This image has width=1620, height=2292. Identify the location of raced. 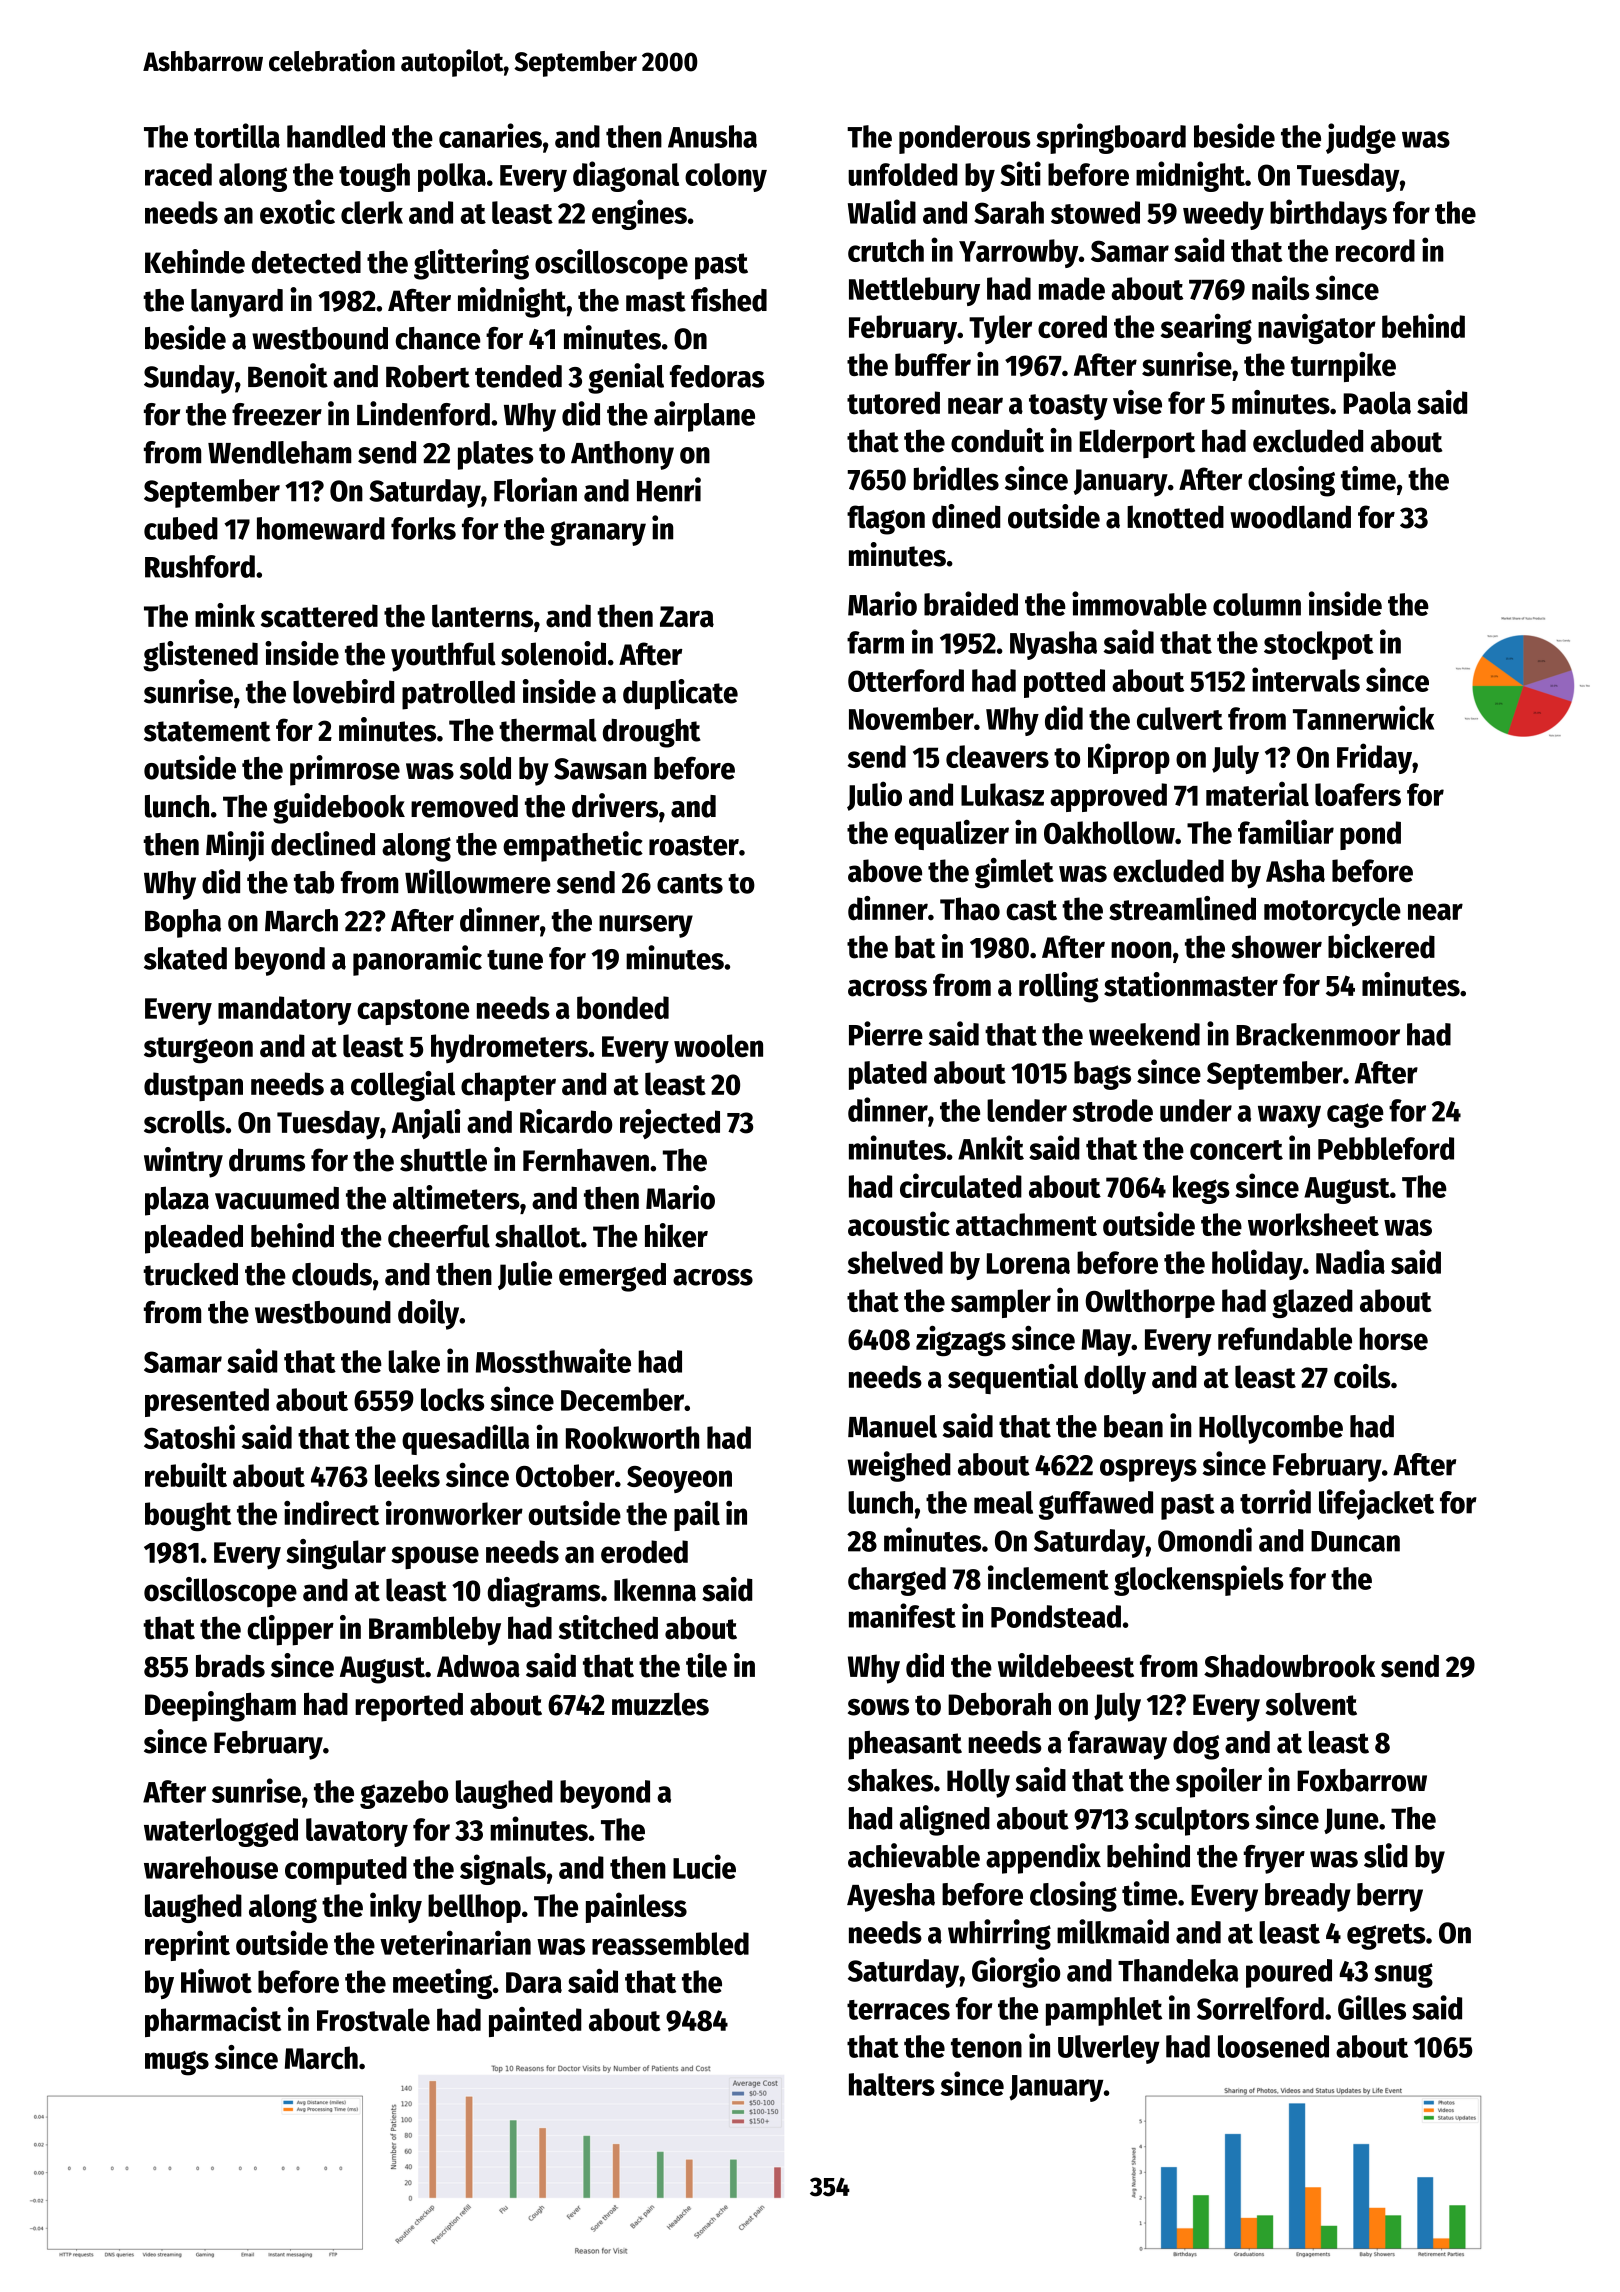
(178, 174).
